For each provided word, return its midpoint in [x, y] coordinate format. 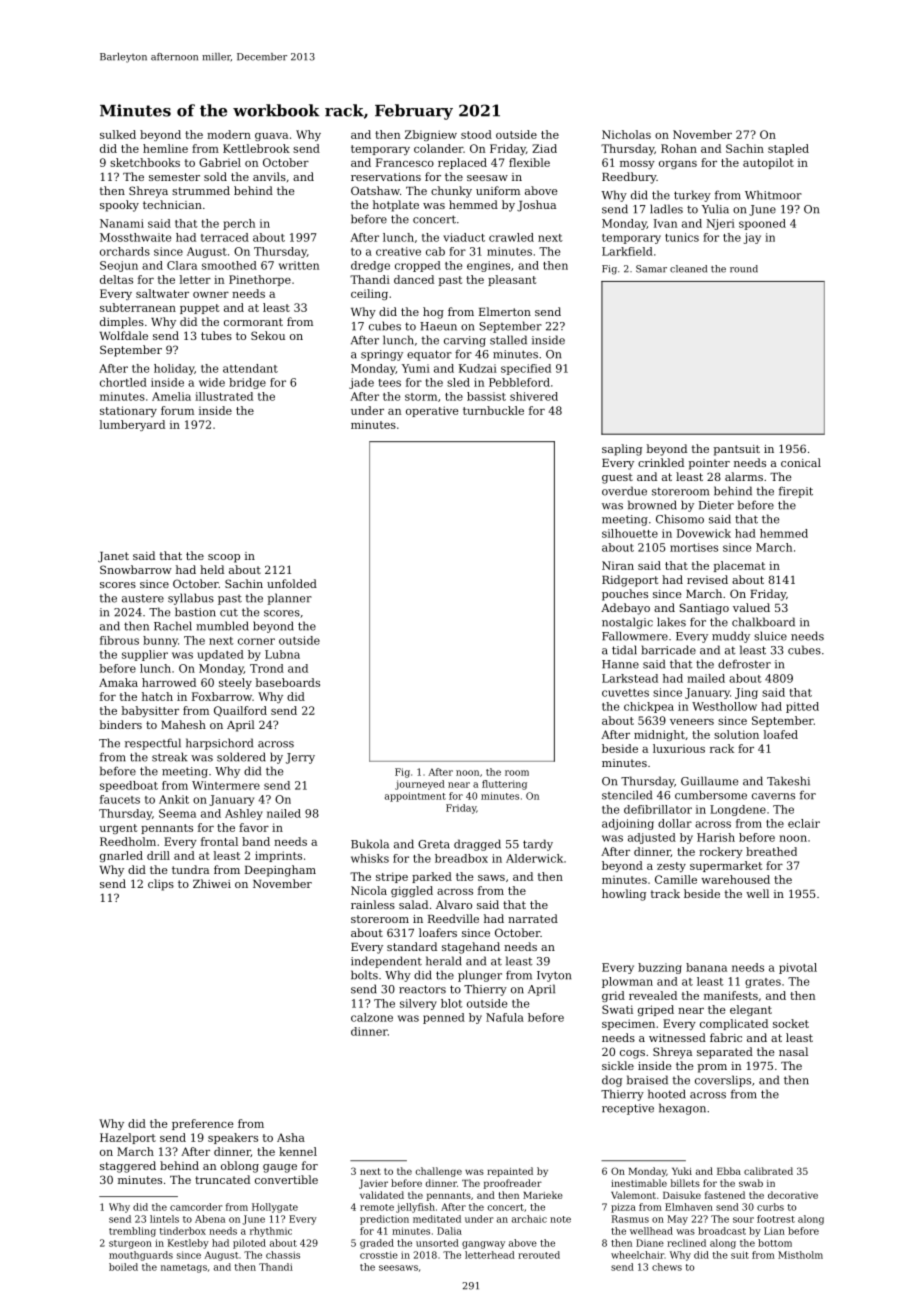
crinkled [661, 462]
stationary [128, 411]
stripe [392, 877]
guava [271, 137]
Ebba [729, 1171]
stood [476, 134]
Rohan [679, 148]
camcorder [196, 1207]
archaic [529, 1219]
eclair [804, 823]
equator [429, 355]
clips [161, 885]
